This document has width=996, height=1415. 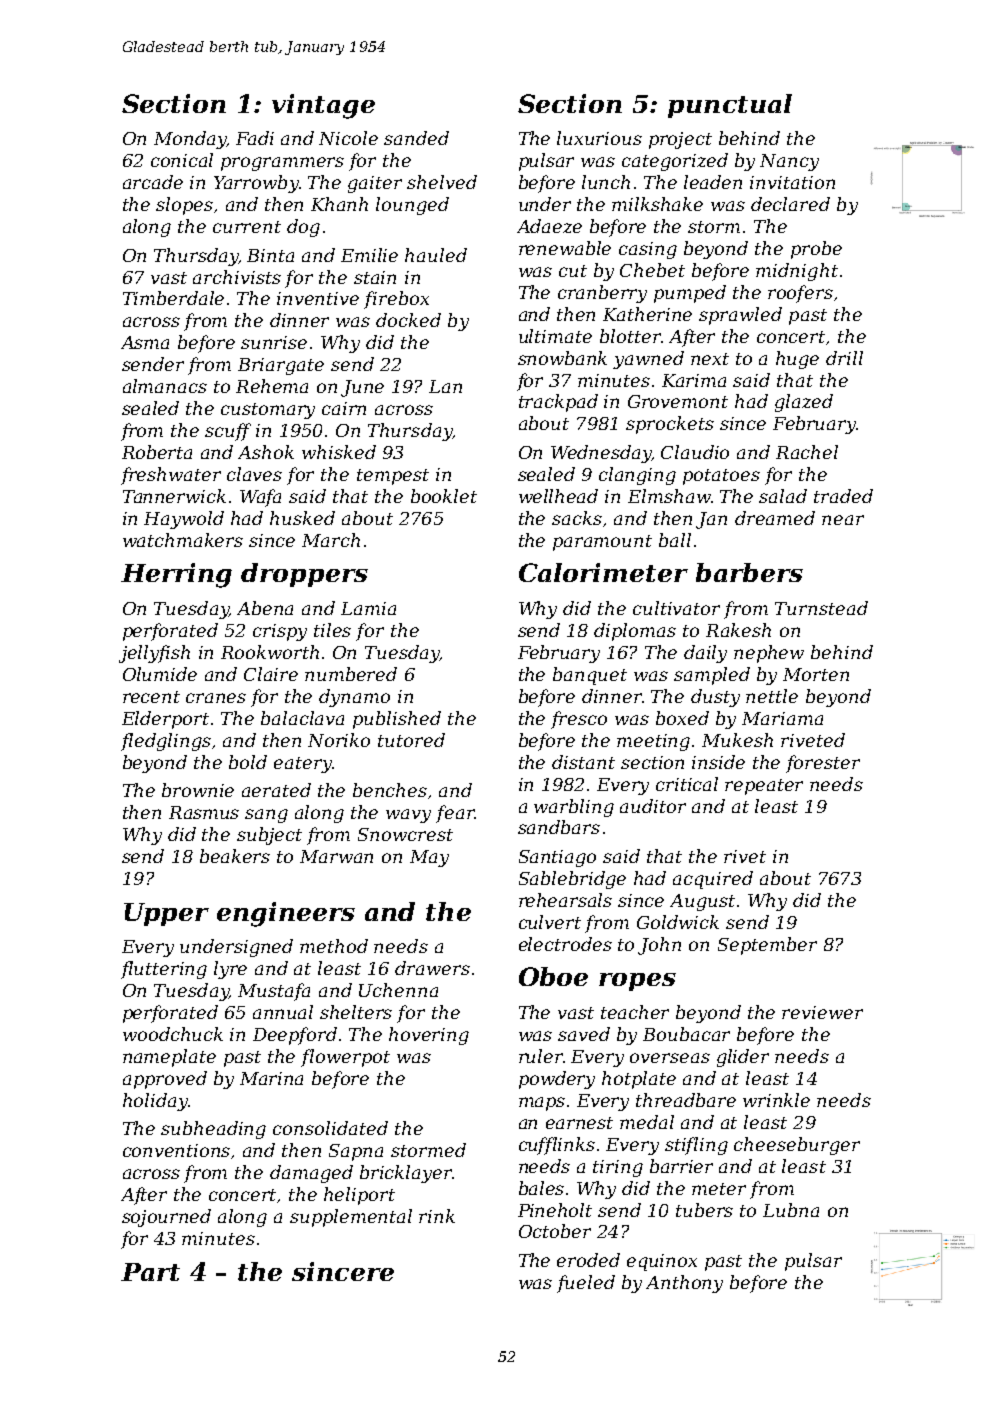 What do you see at coordinates (303, 765) in the document?
I see `eatery` at bounding box center [303, 765].
